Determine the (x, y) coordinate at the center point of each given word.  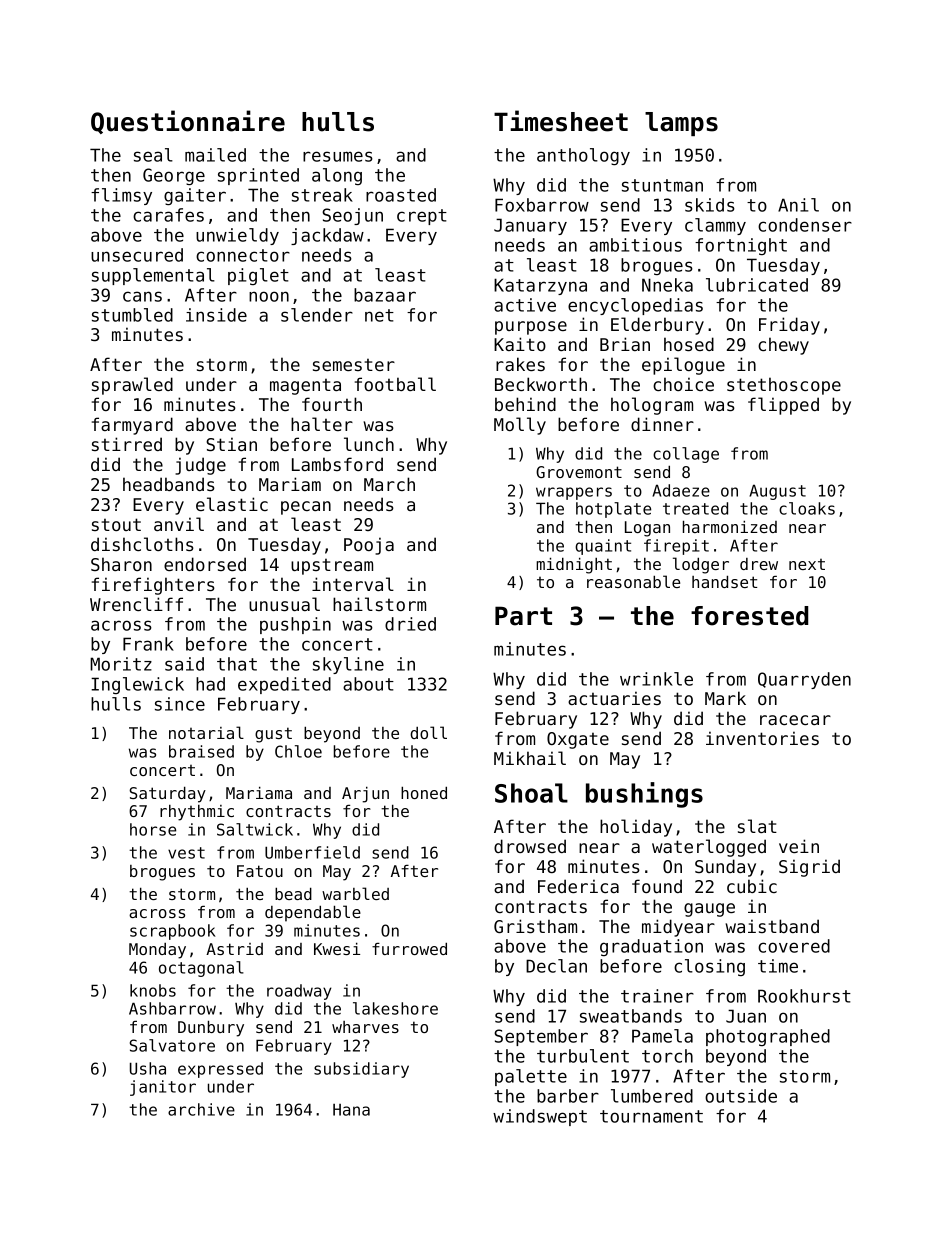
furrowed (409, 949)
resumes (338, 156)
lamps (681, 124)
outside (741, 1096)
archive (201, 1109)
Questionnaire (188, 122)
